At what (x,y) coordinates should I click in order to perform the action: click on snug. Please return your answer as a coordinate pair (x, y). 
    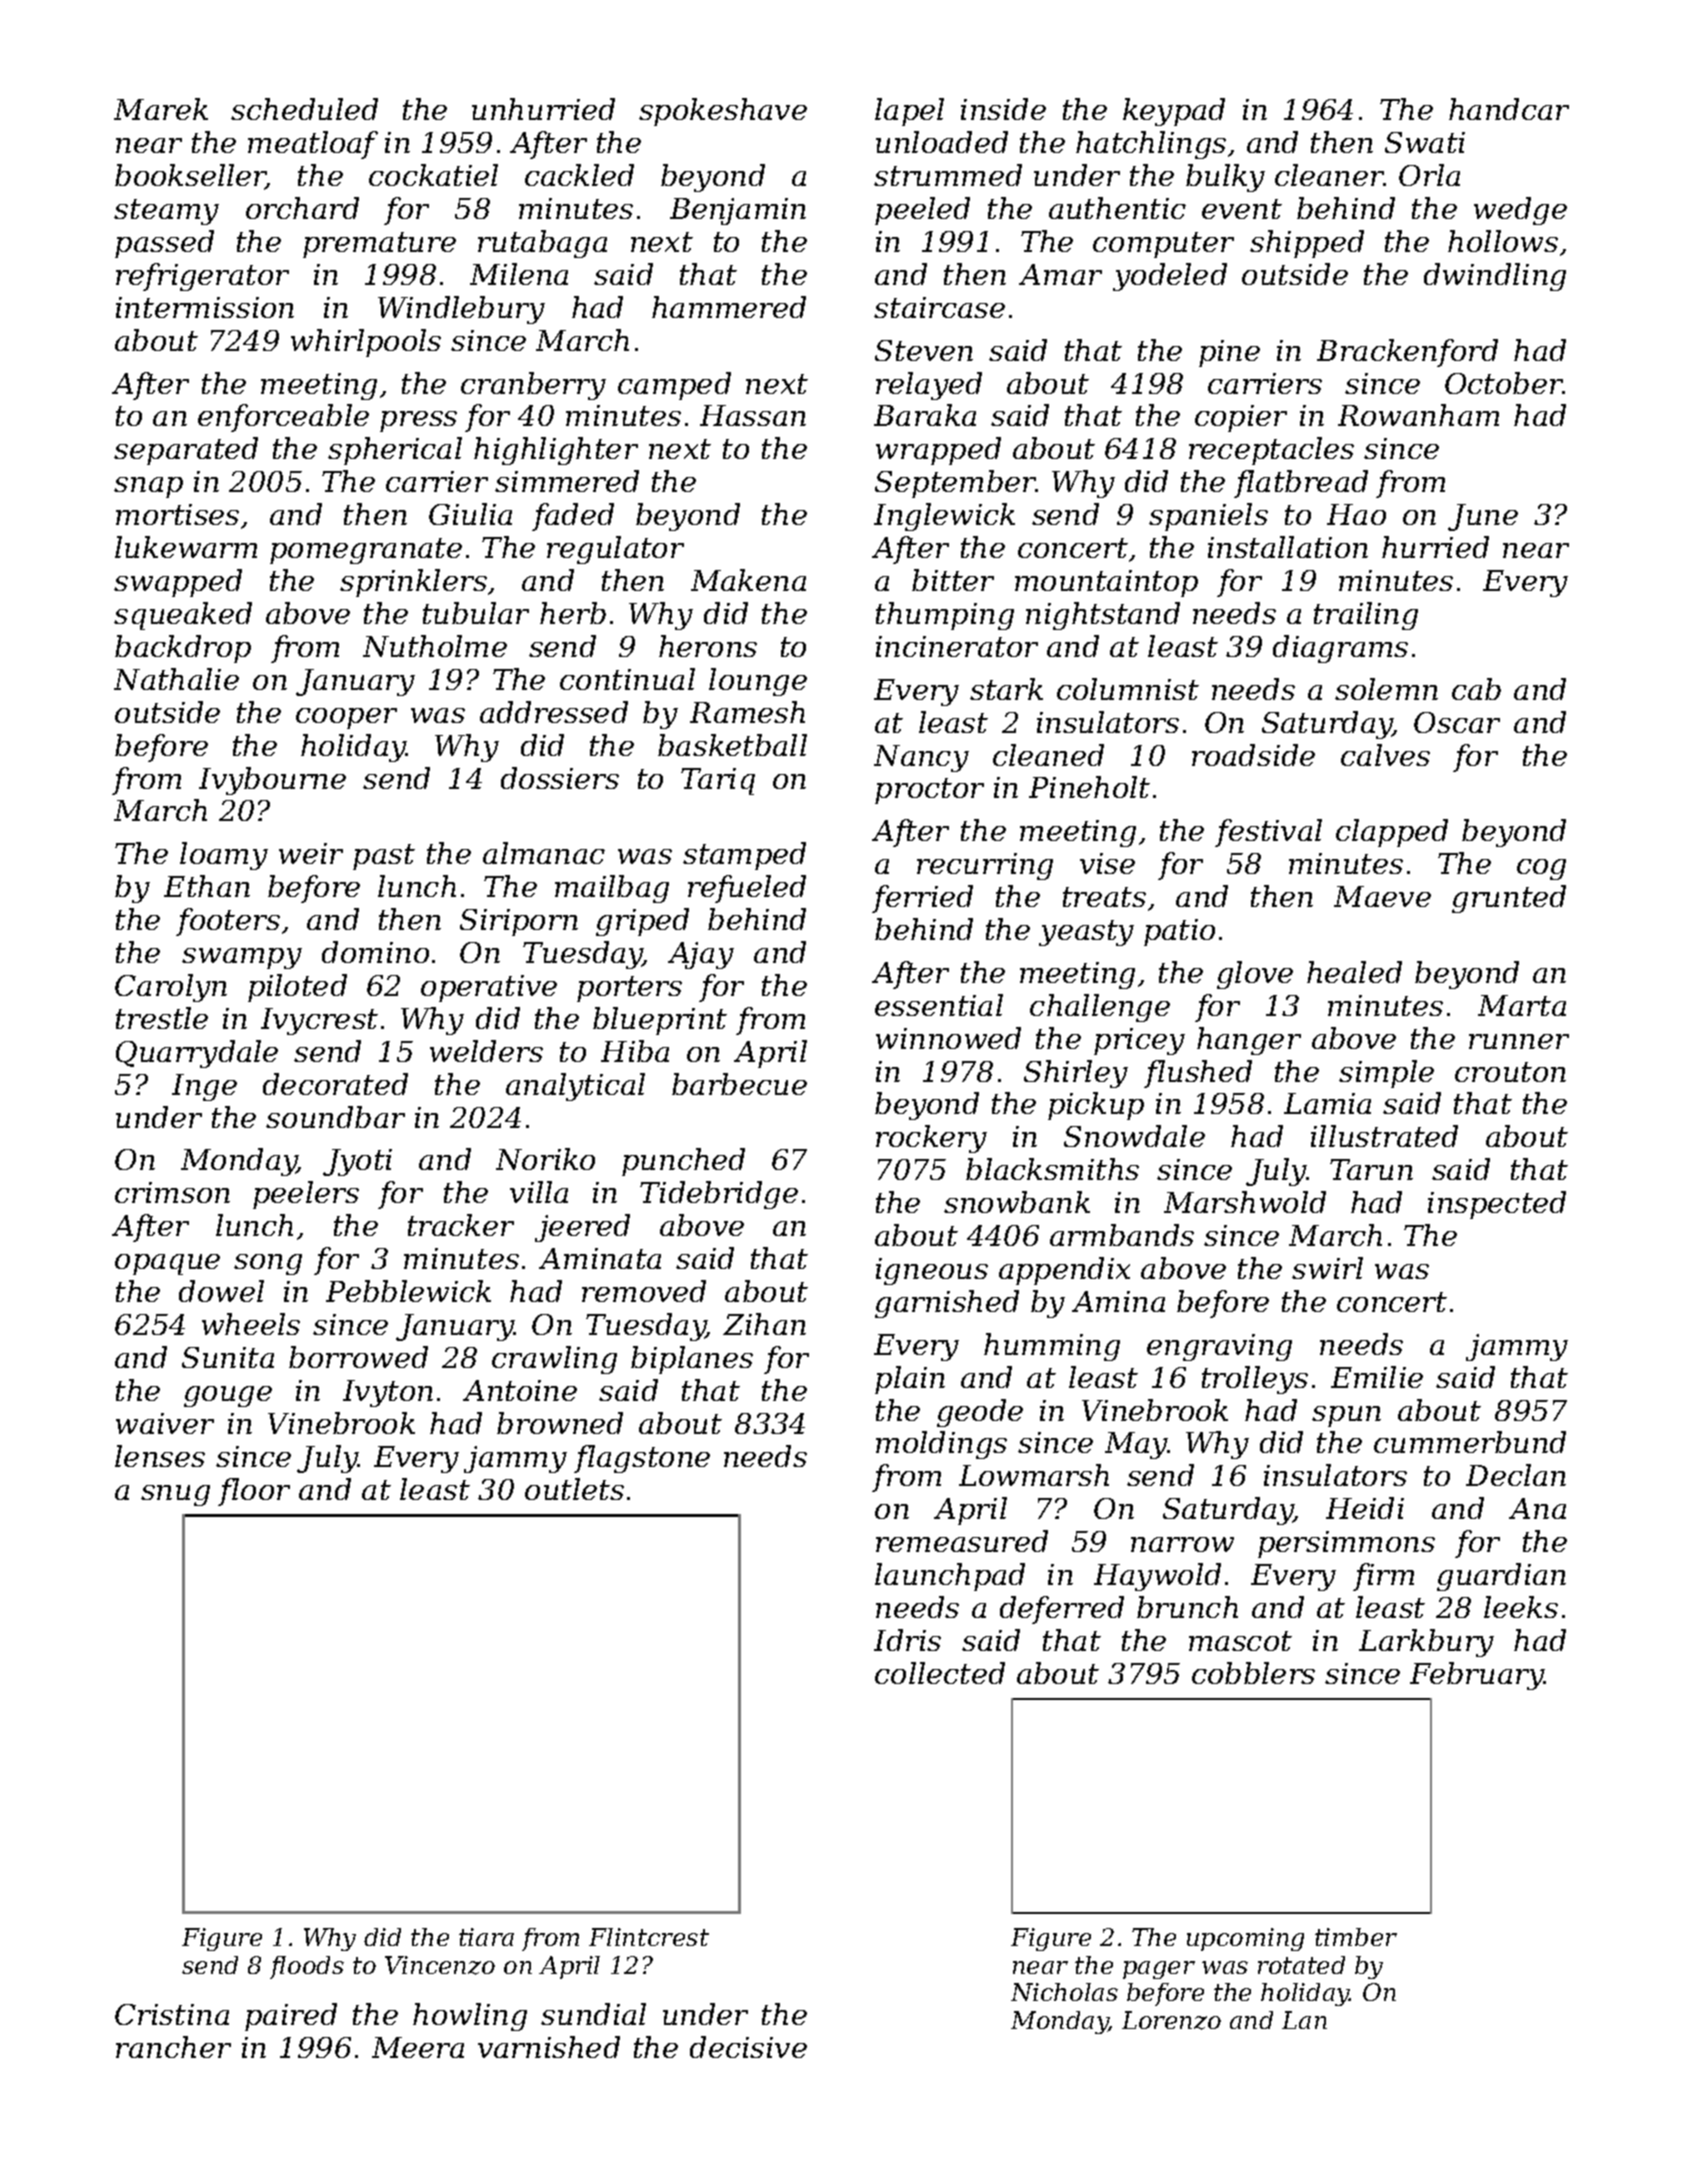
    Looking at the image, I should click on (175, 1495).
